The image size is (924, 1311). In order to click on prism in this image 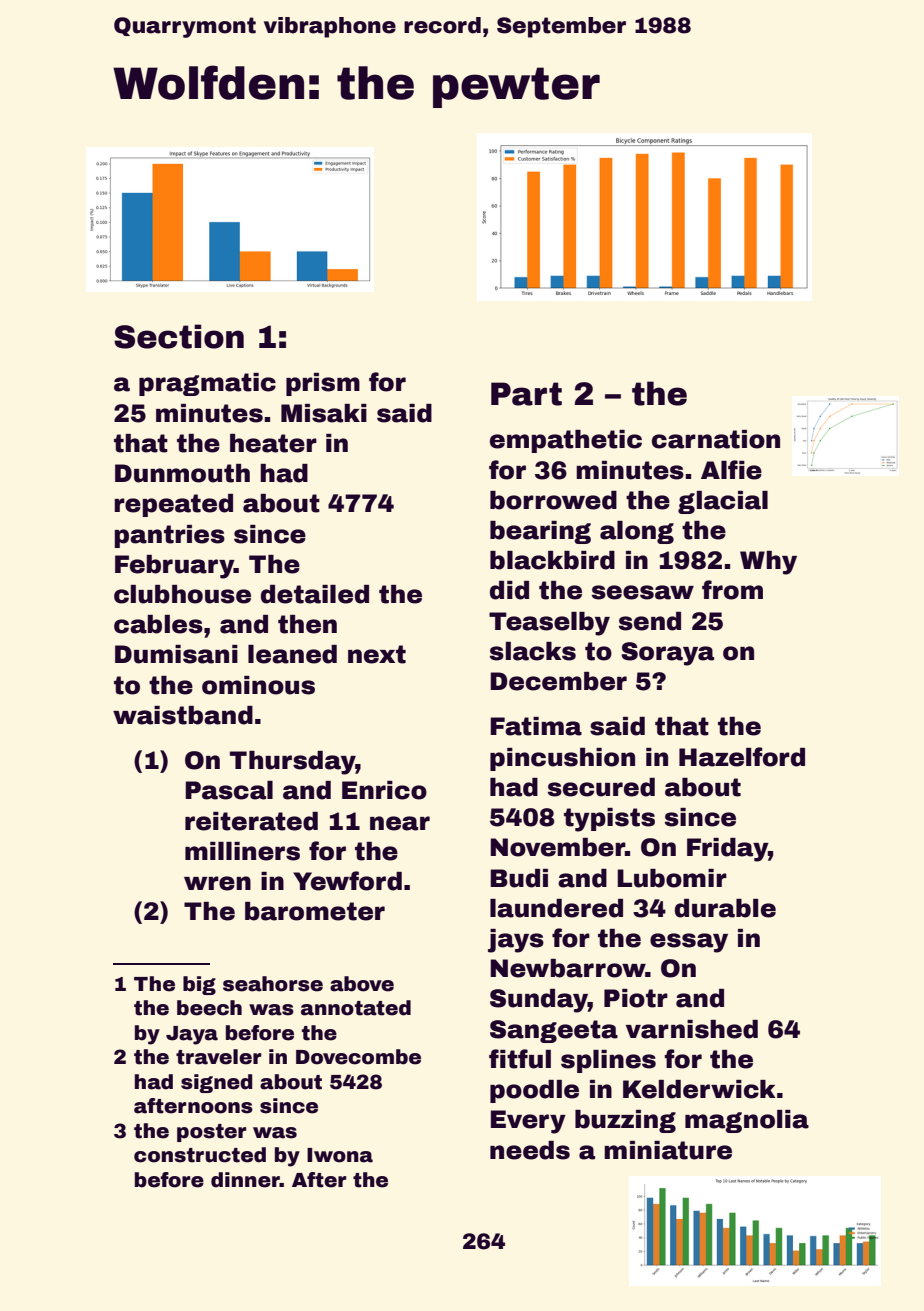, I will do `click(323, 384)`.
